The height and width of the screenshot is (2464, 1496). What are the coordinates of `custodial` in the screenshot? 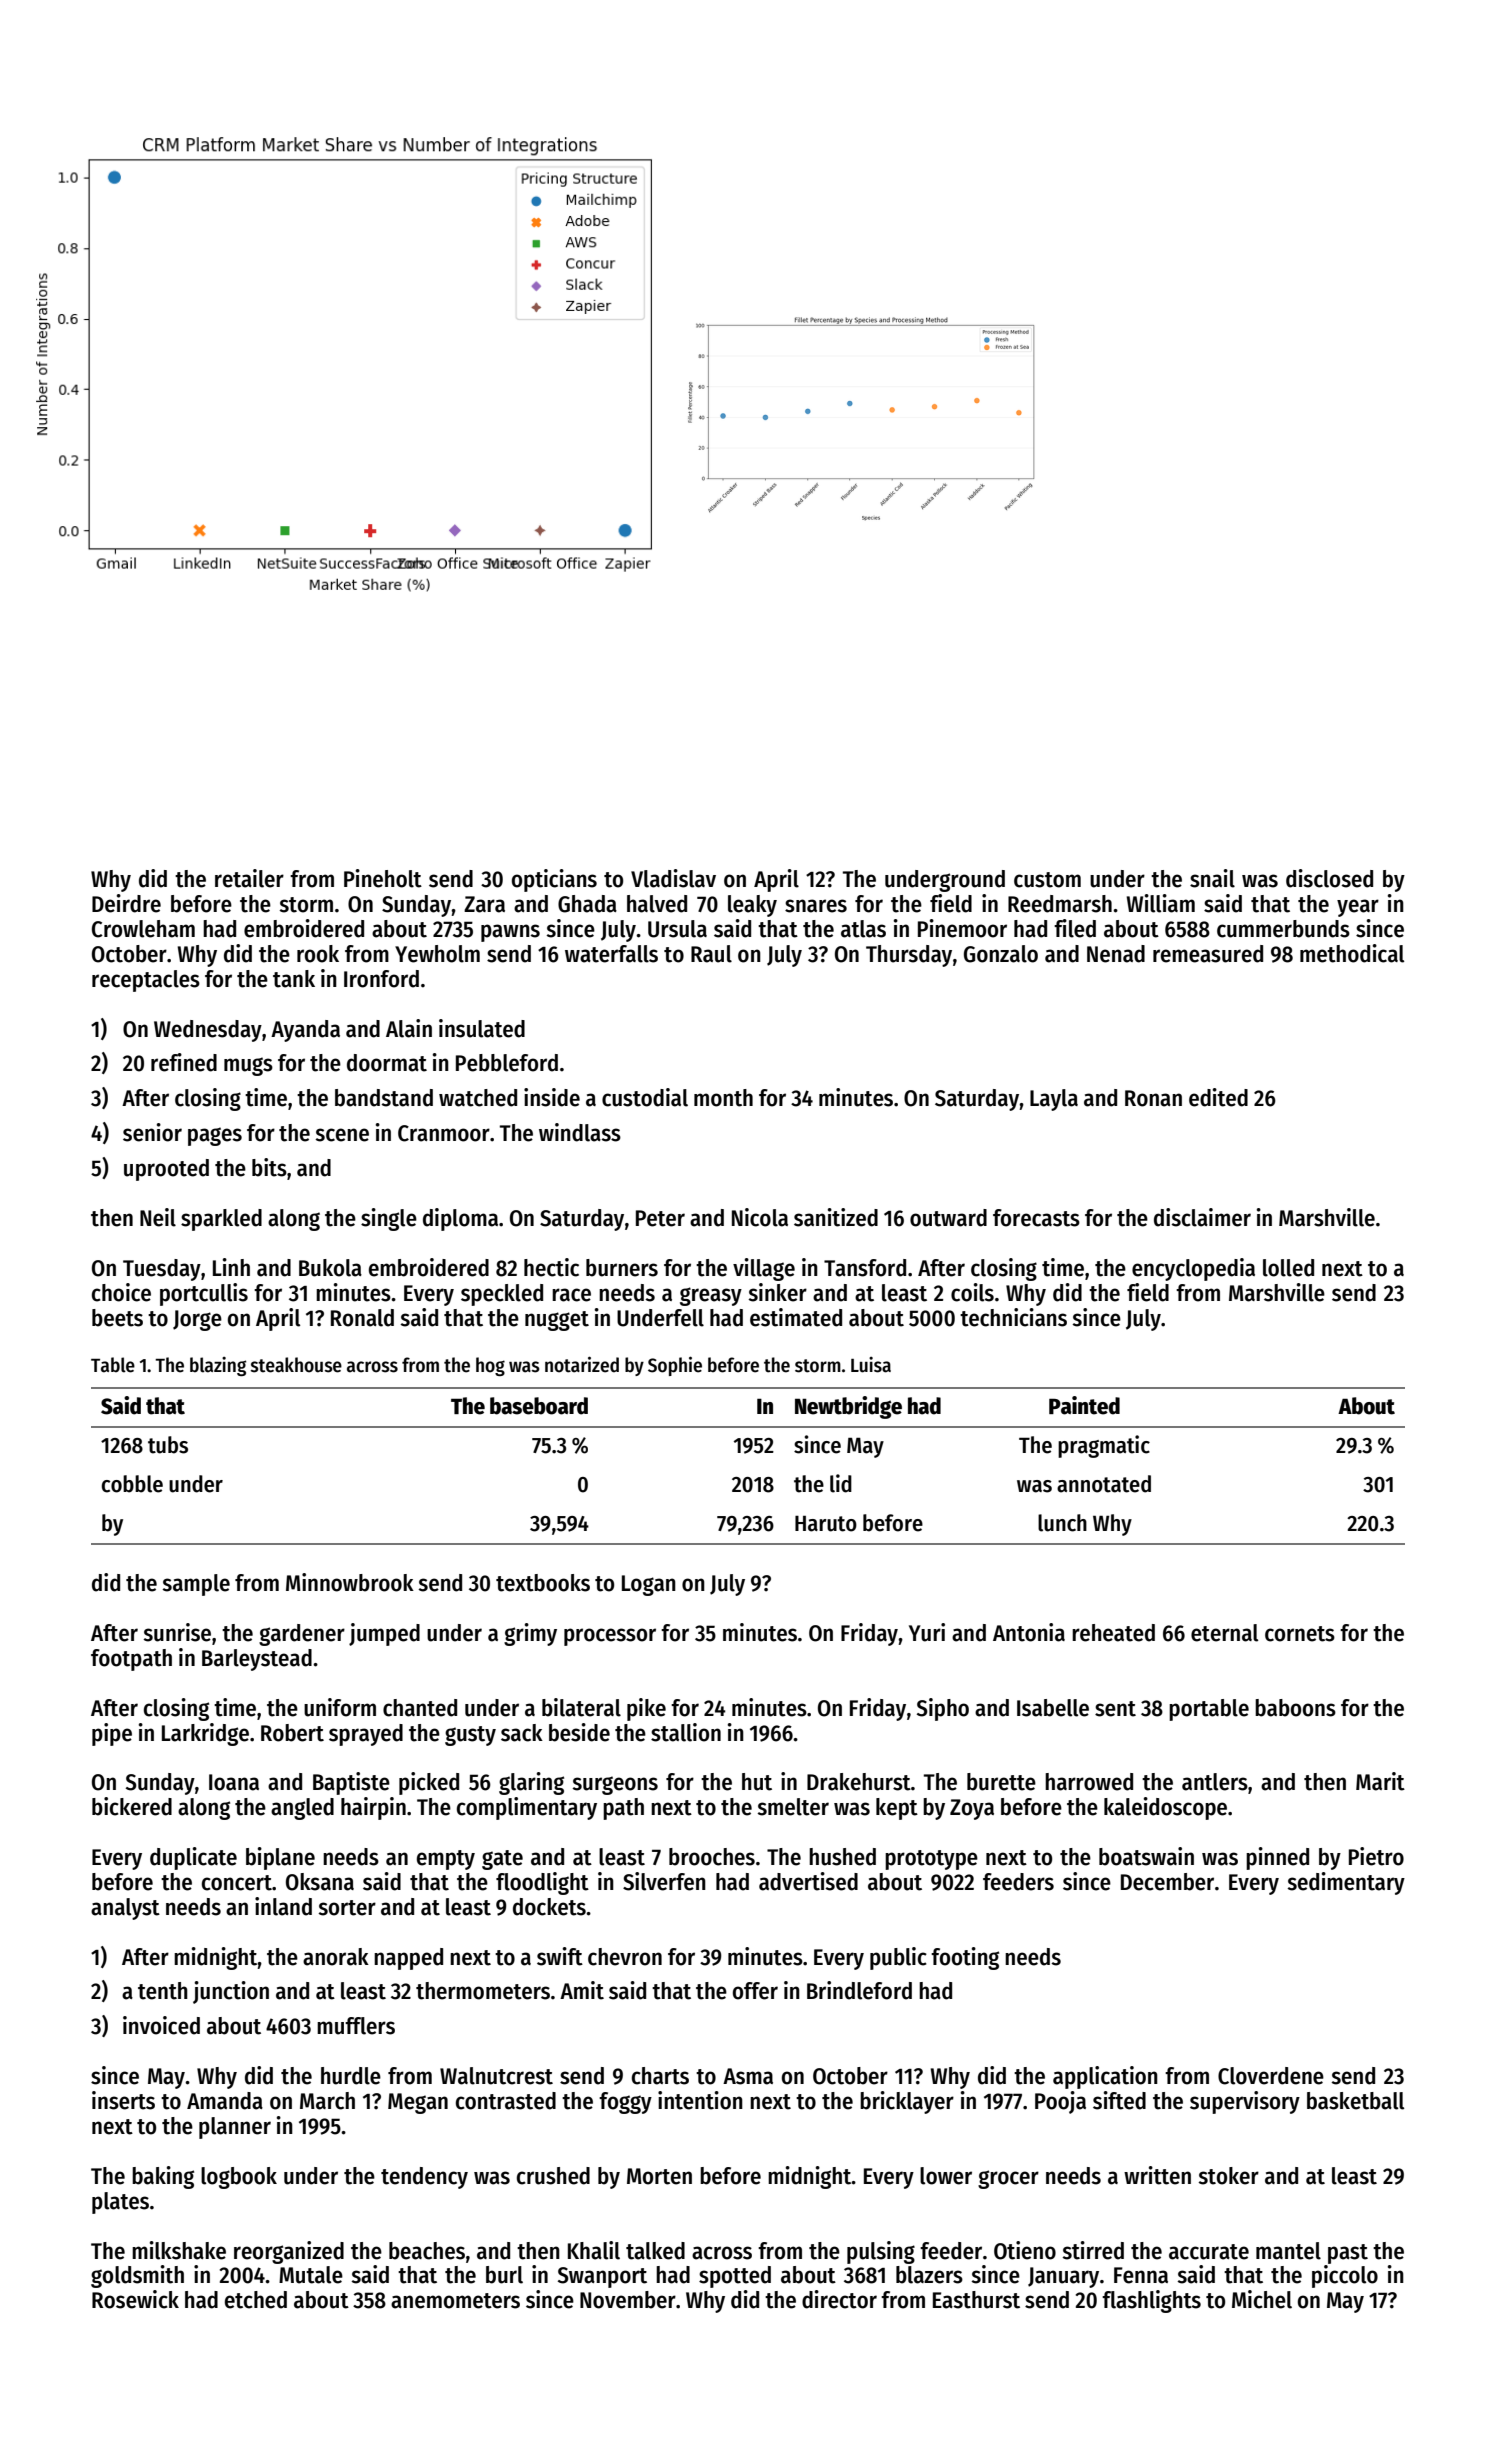 It's located at (645, 1097).
